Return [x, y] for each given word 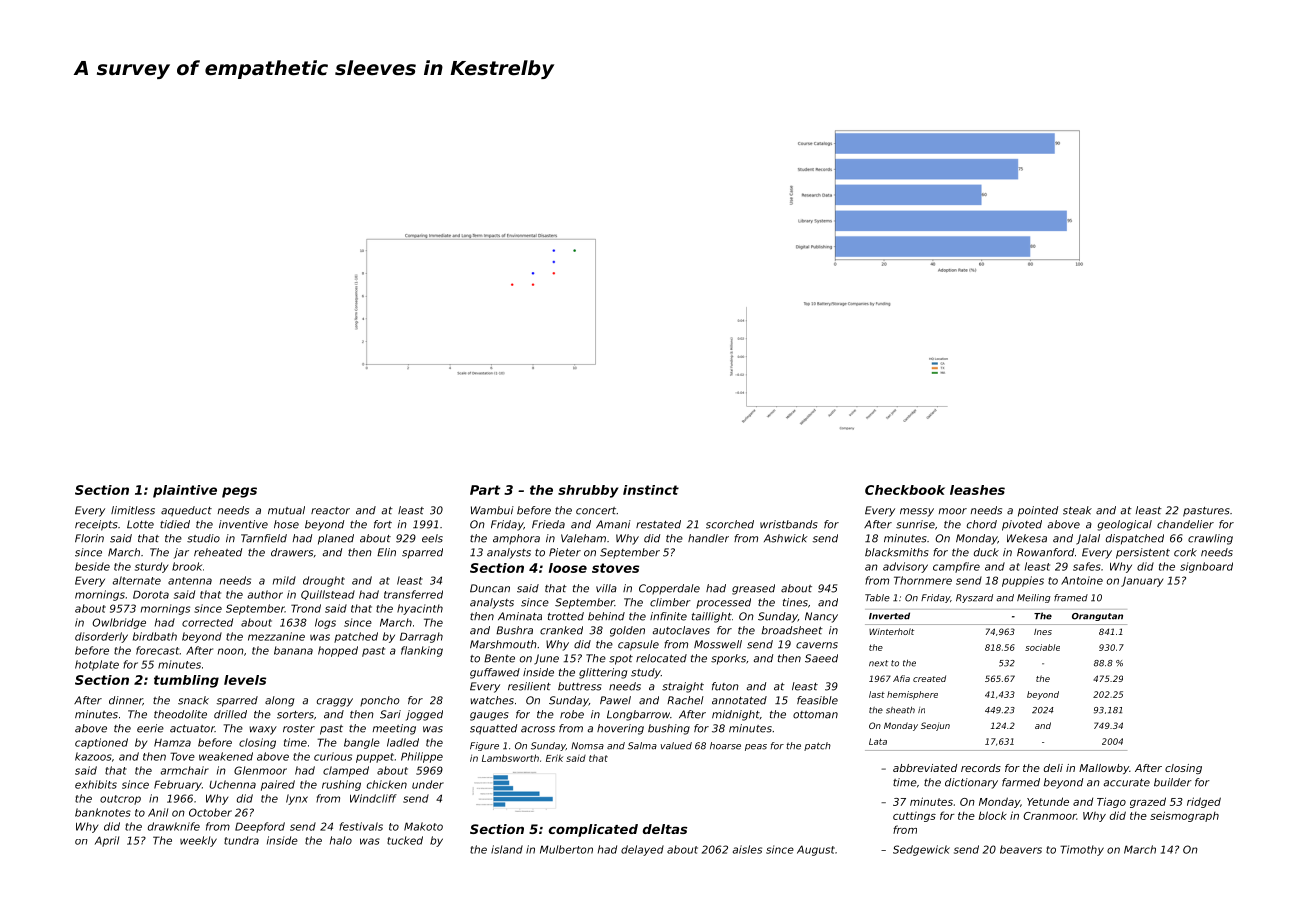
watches [492, 700]
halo [341, 840]
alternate [137, 580]
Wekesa [1027, 538]
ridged [1204, 802]
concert [596, 511]
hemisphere [912, 695]
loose [568, 568]
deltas [665, 829]
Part [485, 490]
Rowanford [1045, 552]
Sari [390, 714]
